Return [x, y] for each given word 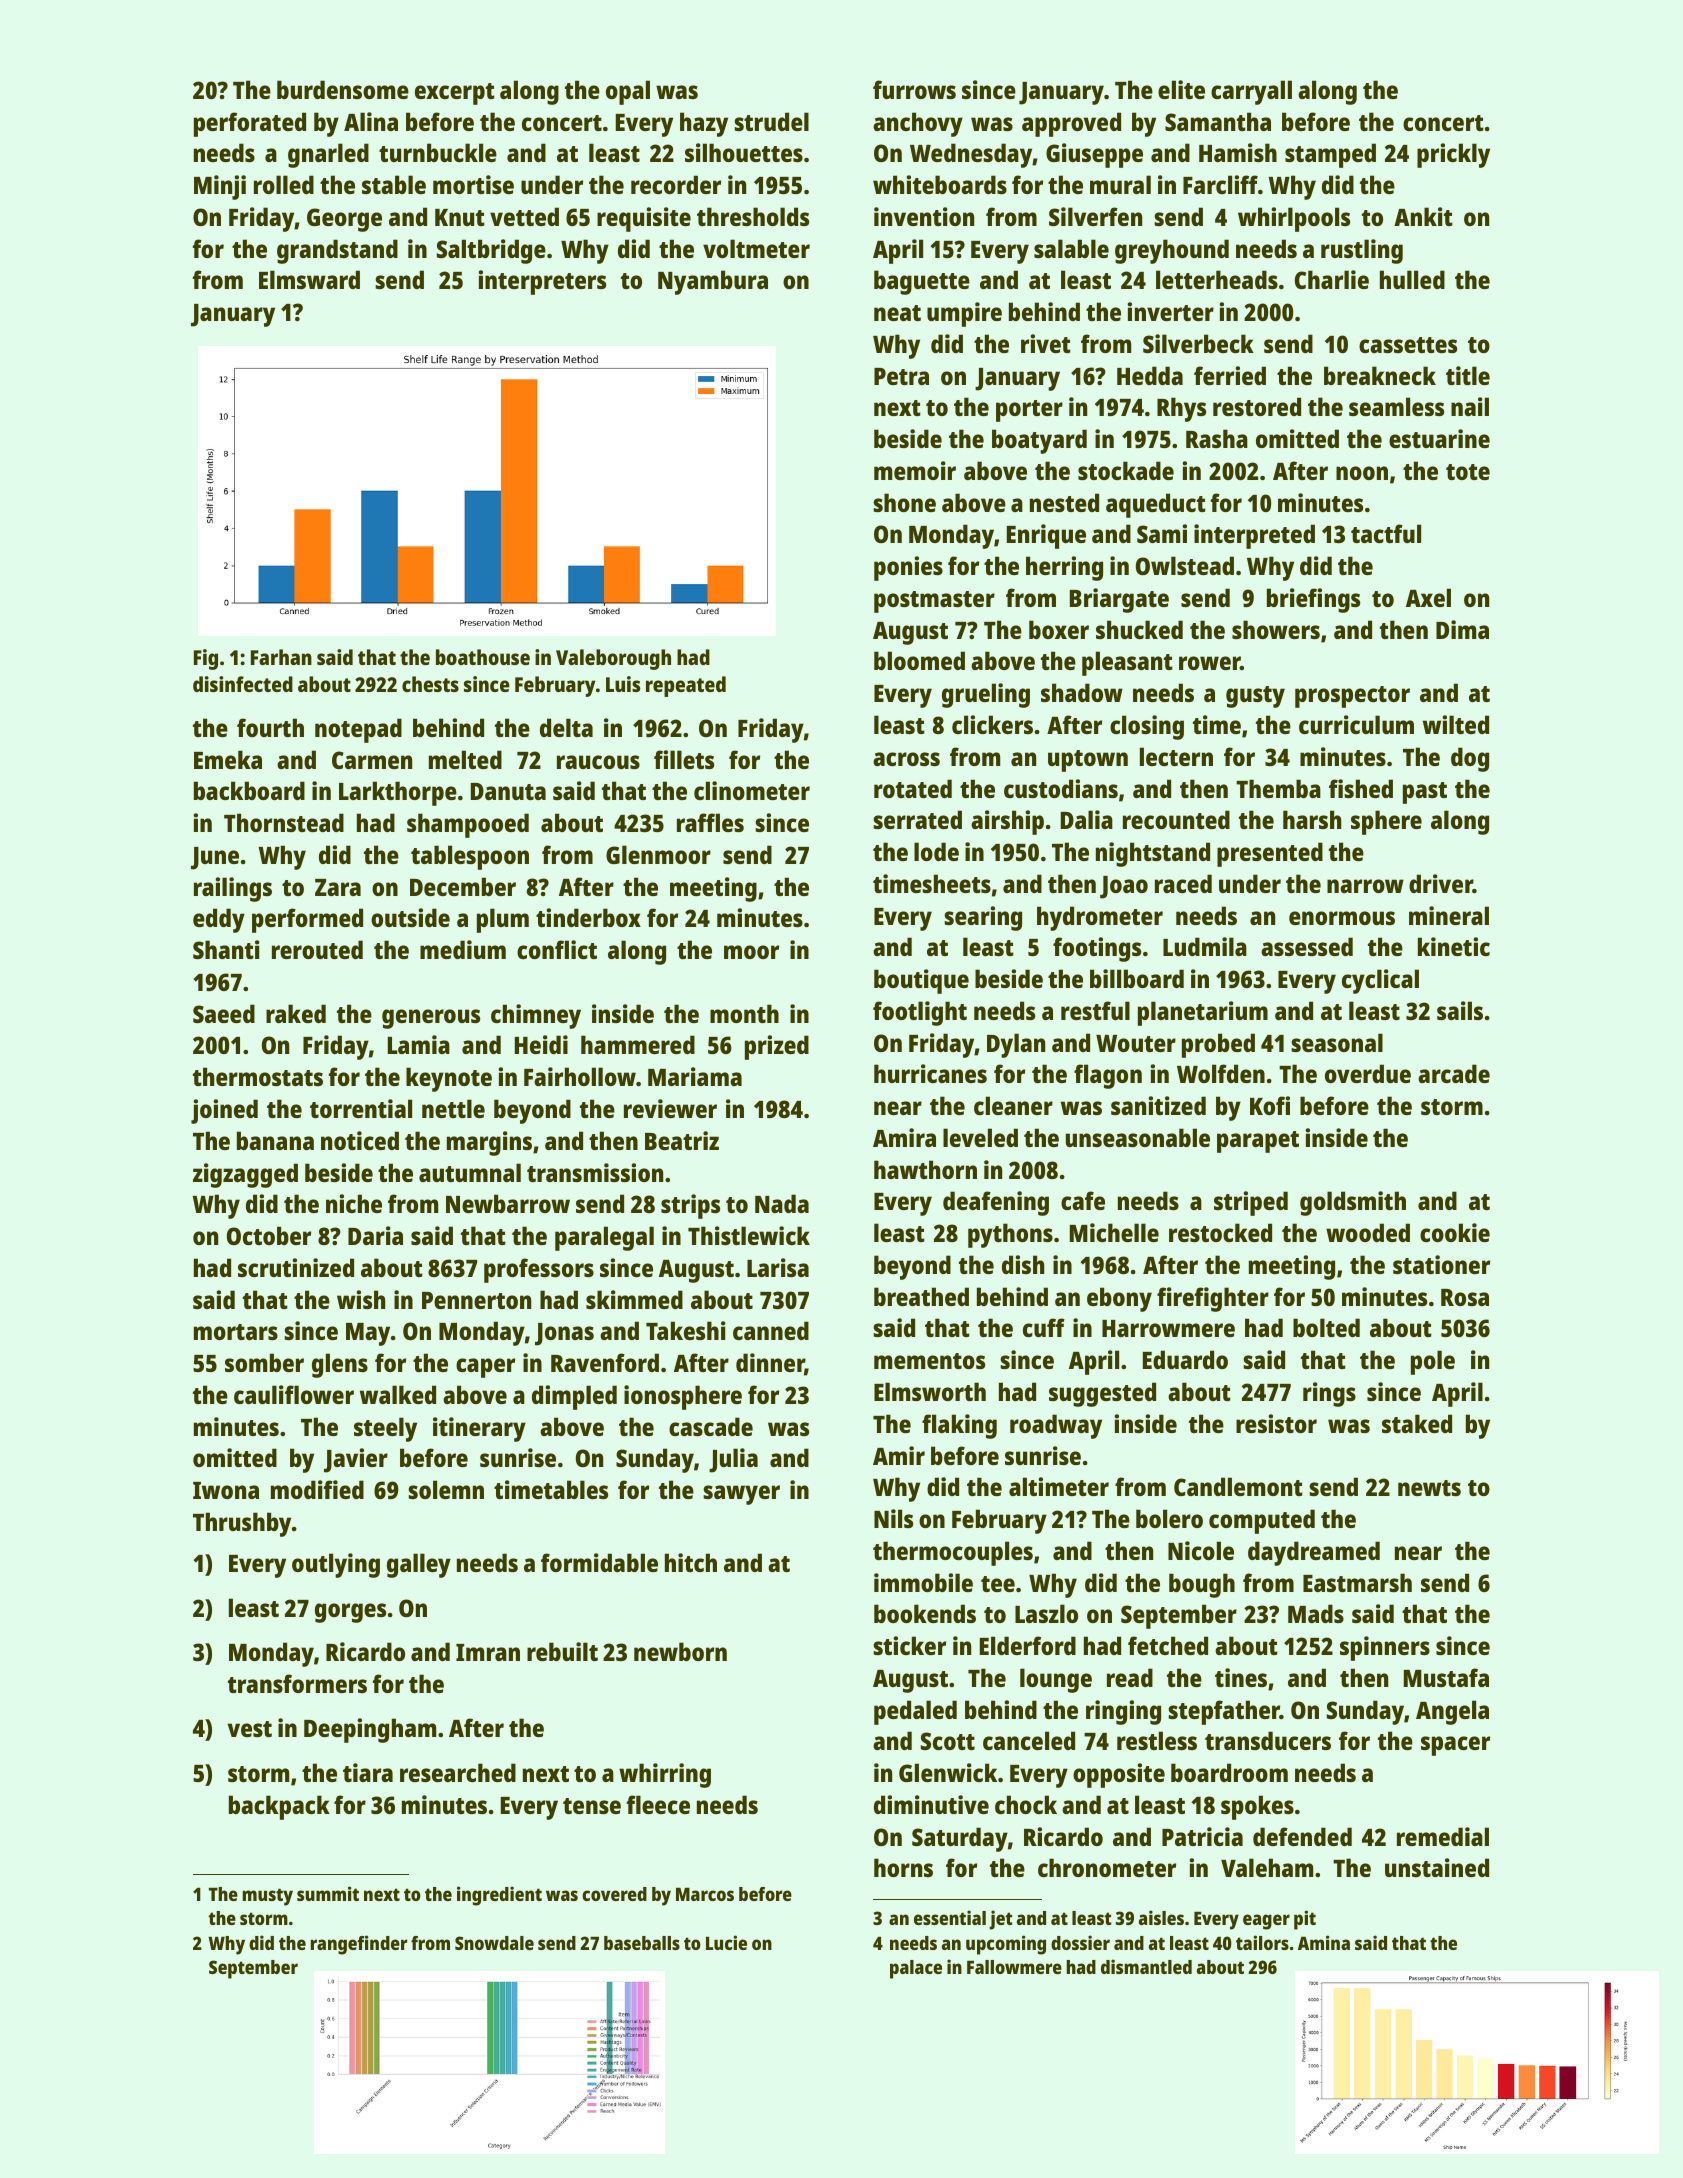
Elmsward [309, 279]
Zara [338, 887]
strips [690, 1206]
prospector [1352, 697]
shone [904, 502]
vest [250, 1729]
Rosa [1465, 1297]
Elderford [1028, 1645]
